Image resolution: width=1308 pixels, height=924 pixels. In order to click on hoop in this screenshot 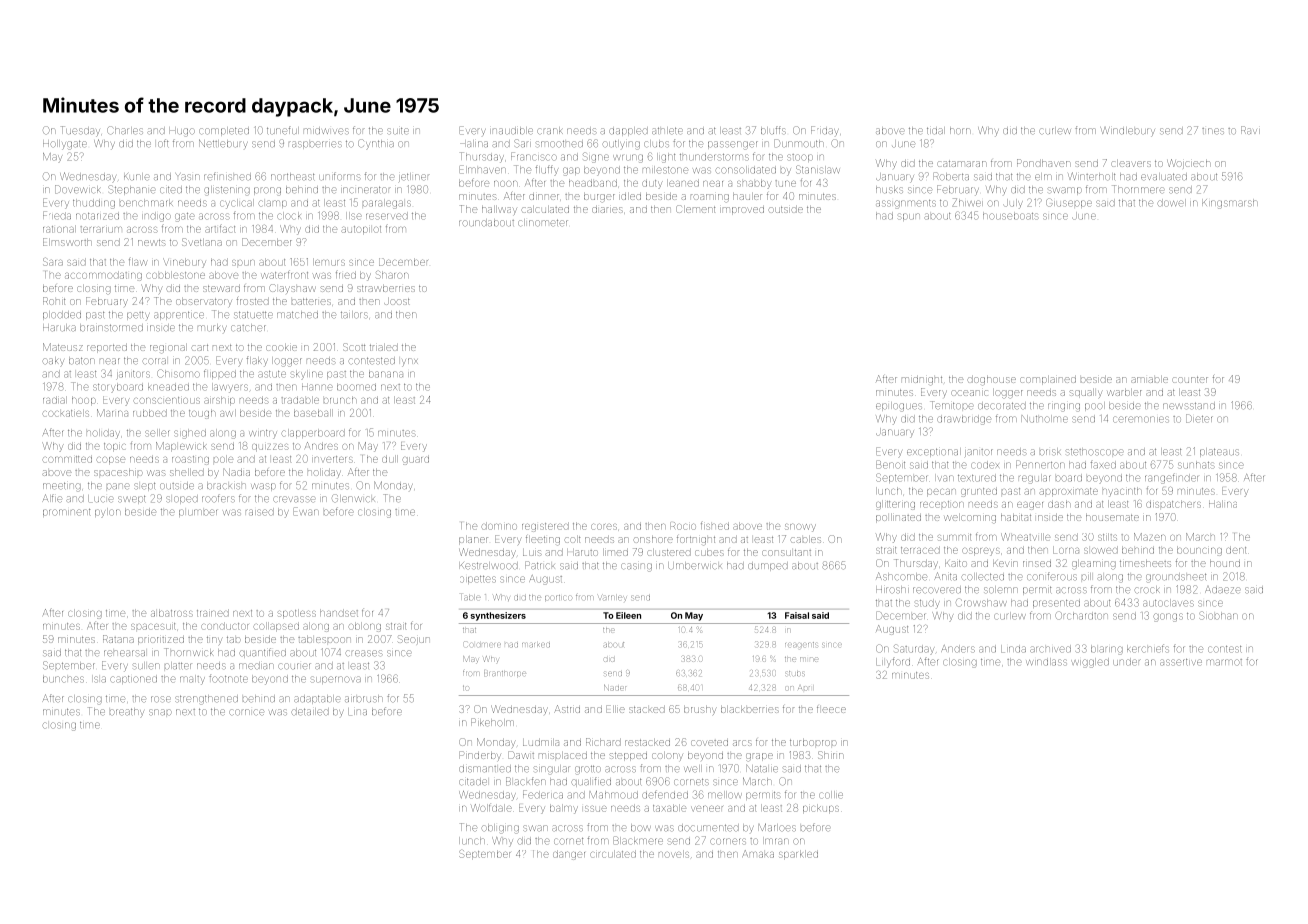, I will do `click(84, 400)`.
